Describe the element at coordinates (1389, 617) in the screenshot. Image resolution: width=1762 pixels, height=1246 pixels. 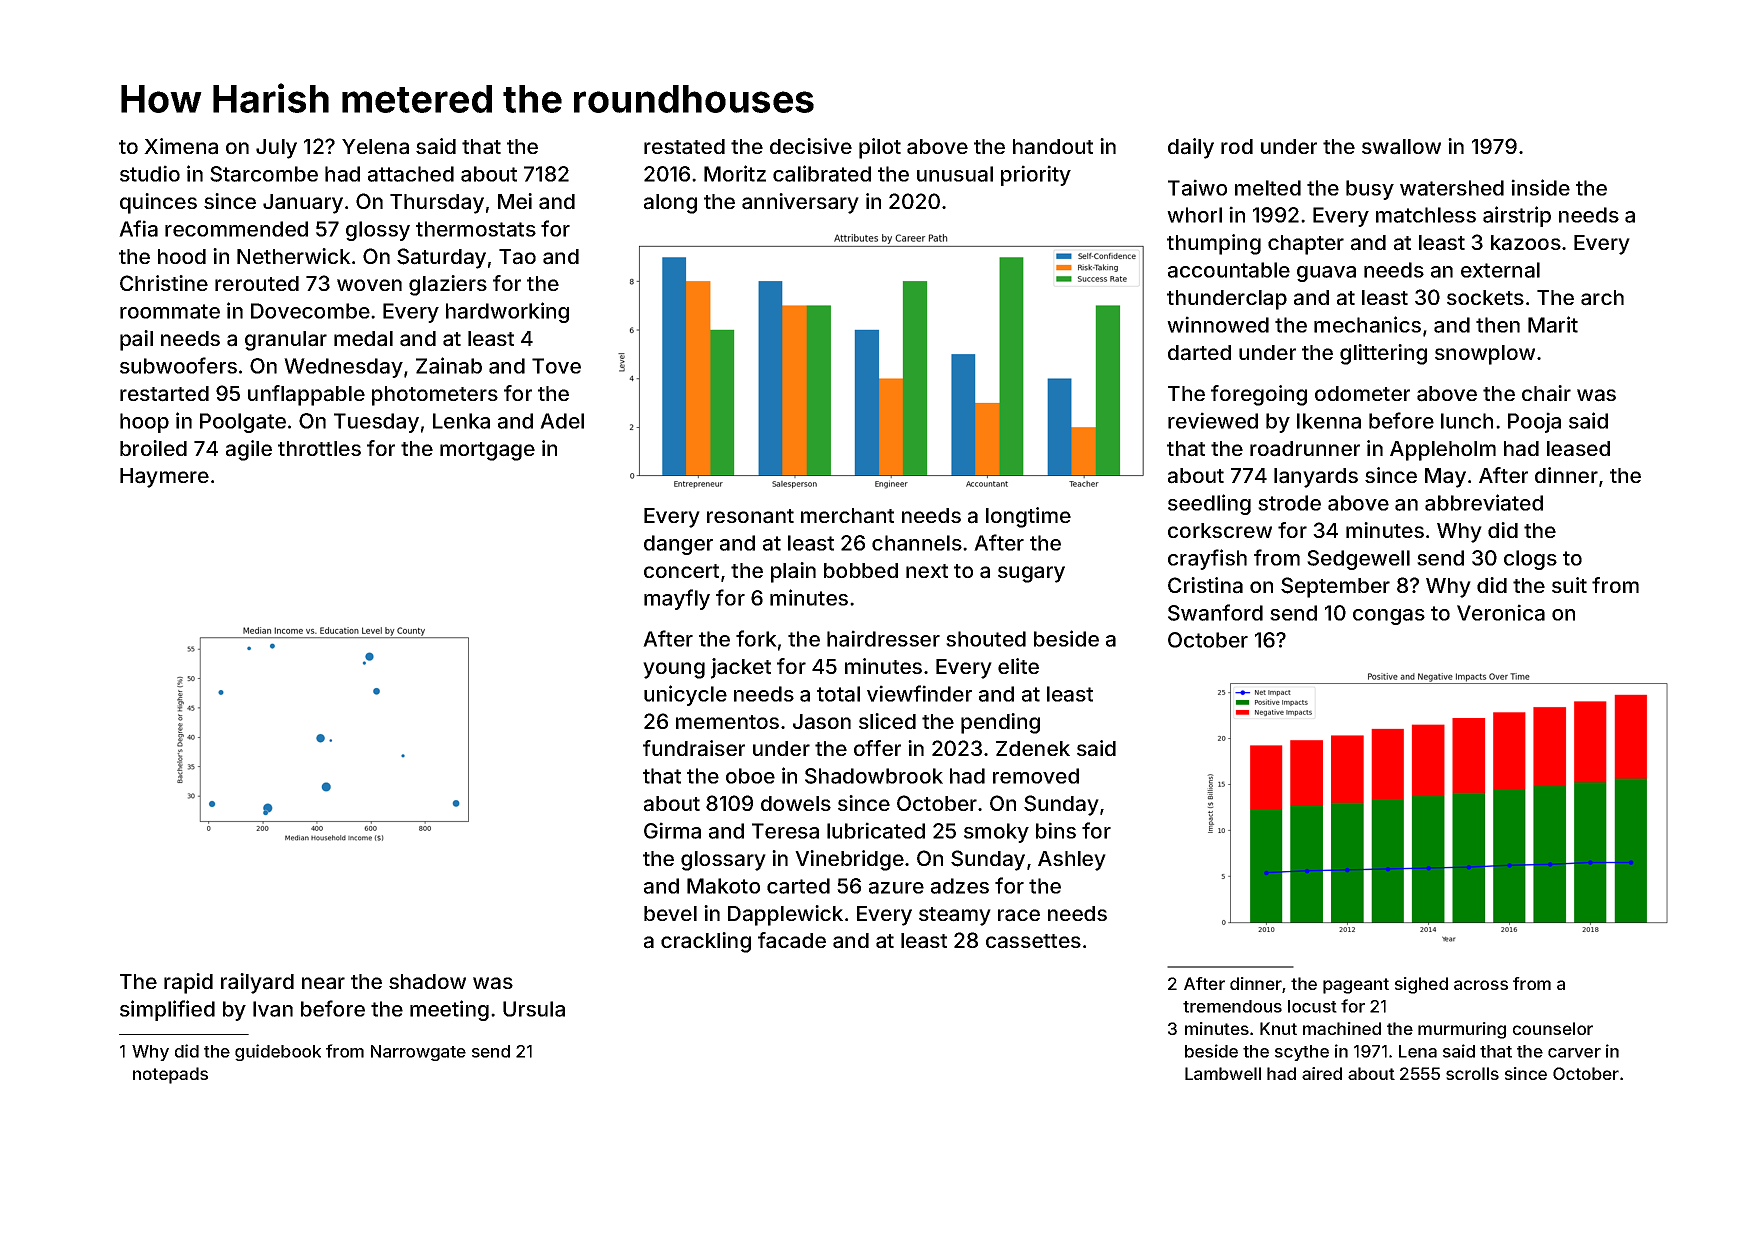
I see `congas` at that location.
